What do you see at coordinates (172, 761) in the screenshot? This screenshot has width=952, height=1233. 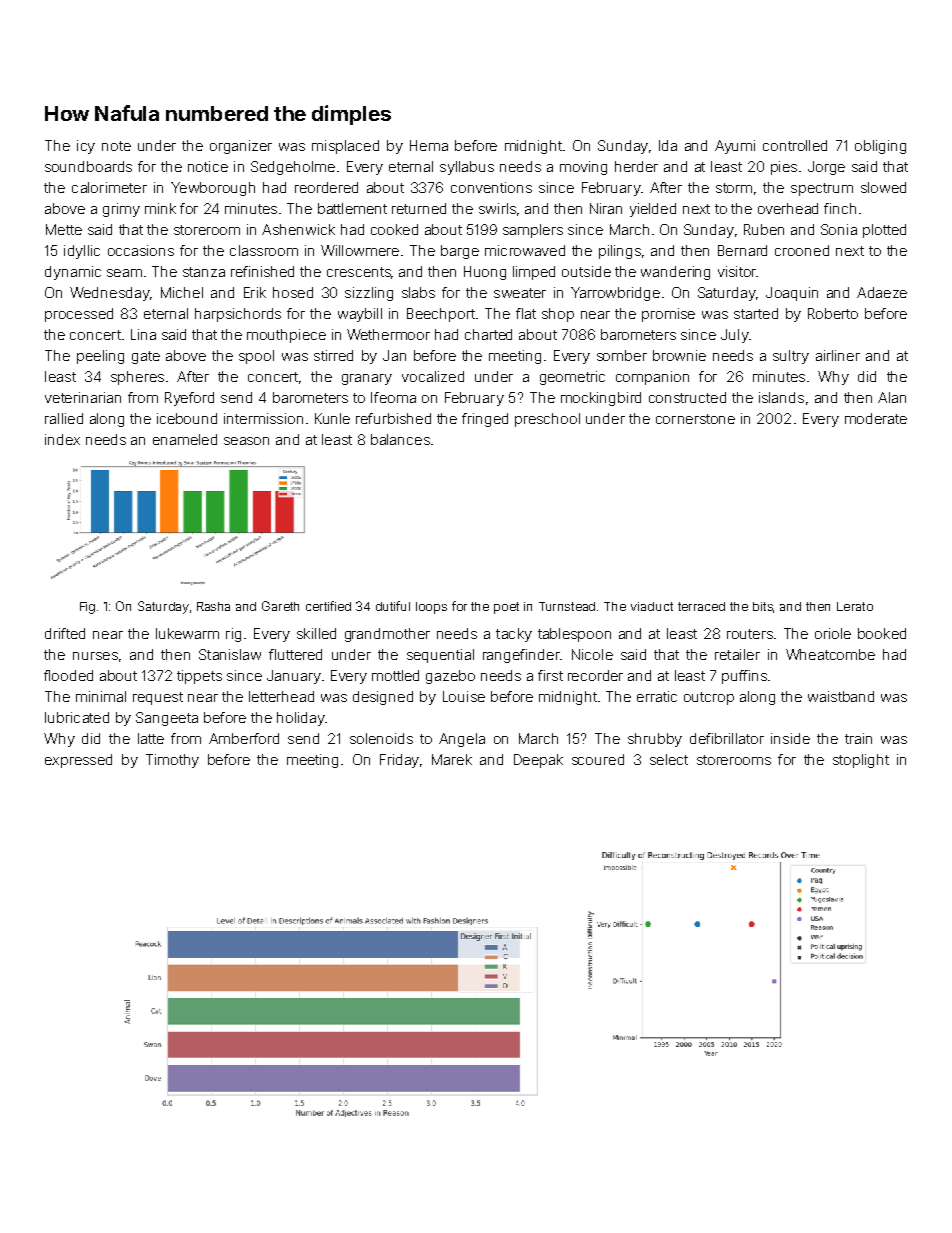 I see `Timothy` at bounding box center [172, 761].
